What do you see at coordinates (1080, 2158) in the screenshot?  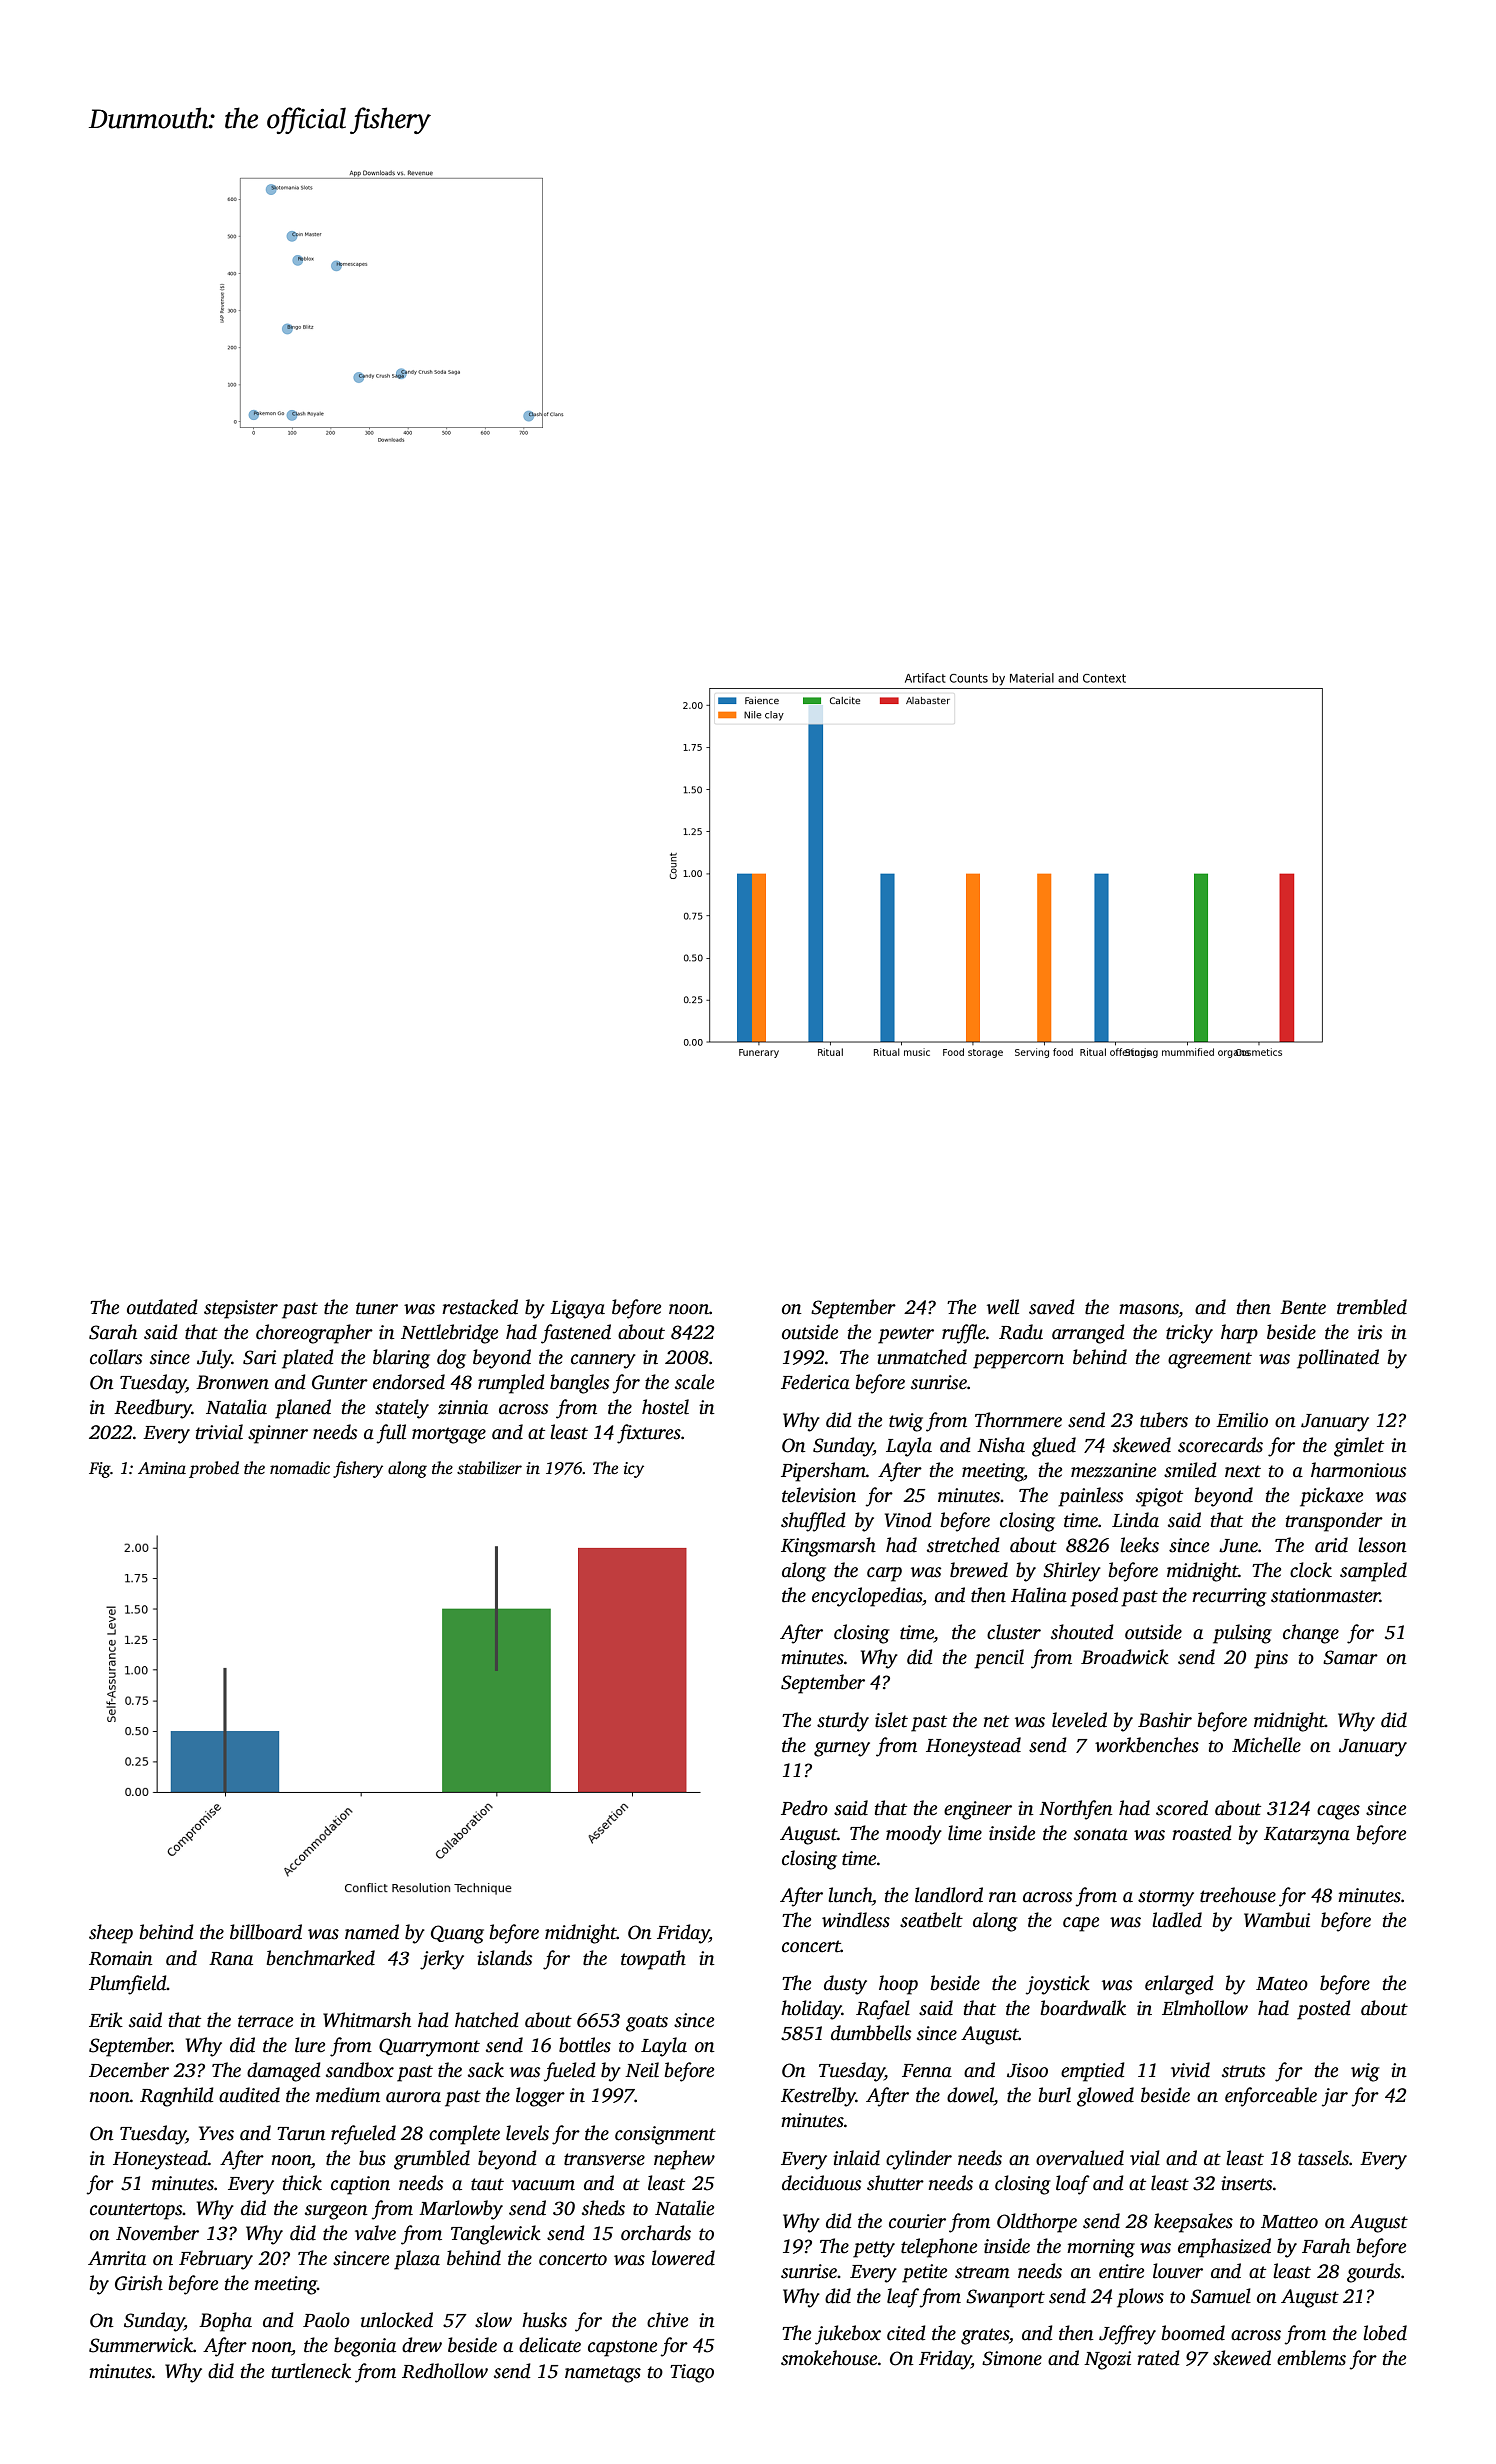 I see `overvalued` at bounding box center [1080, 2158].
